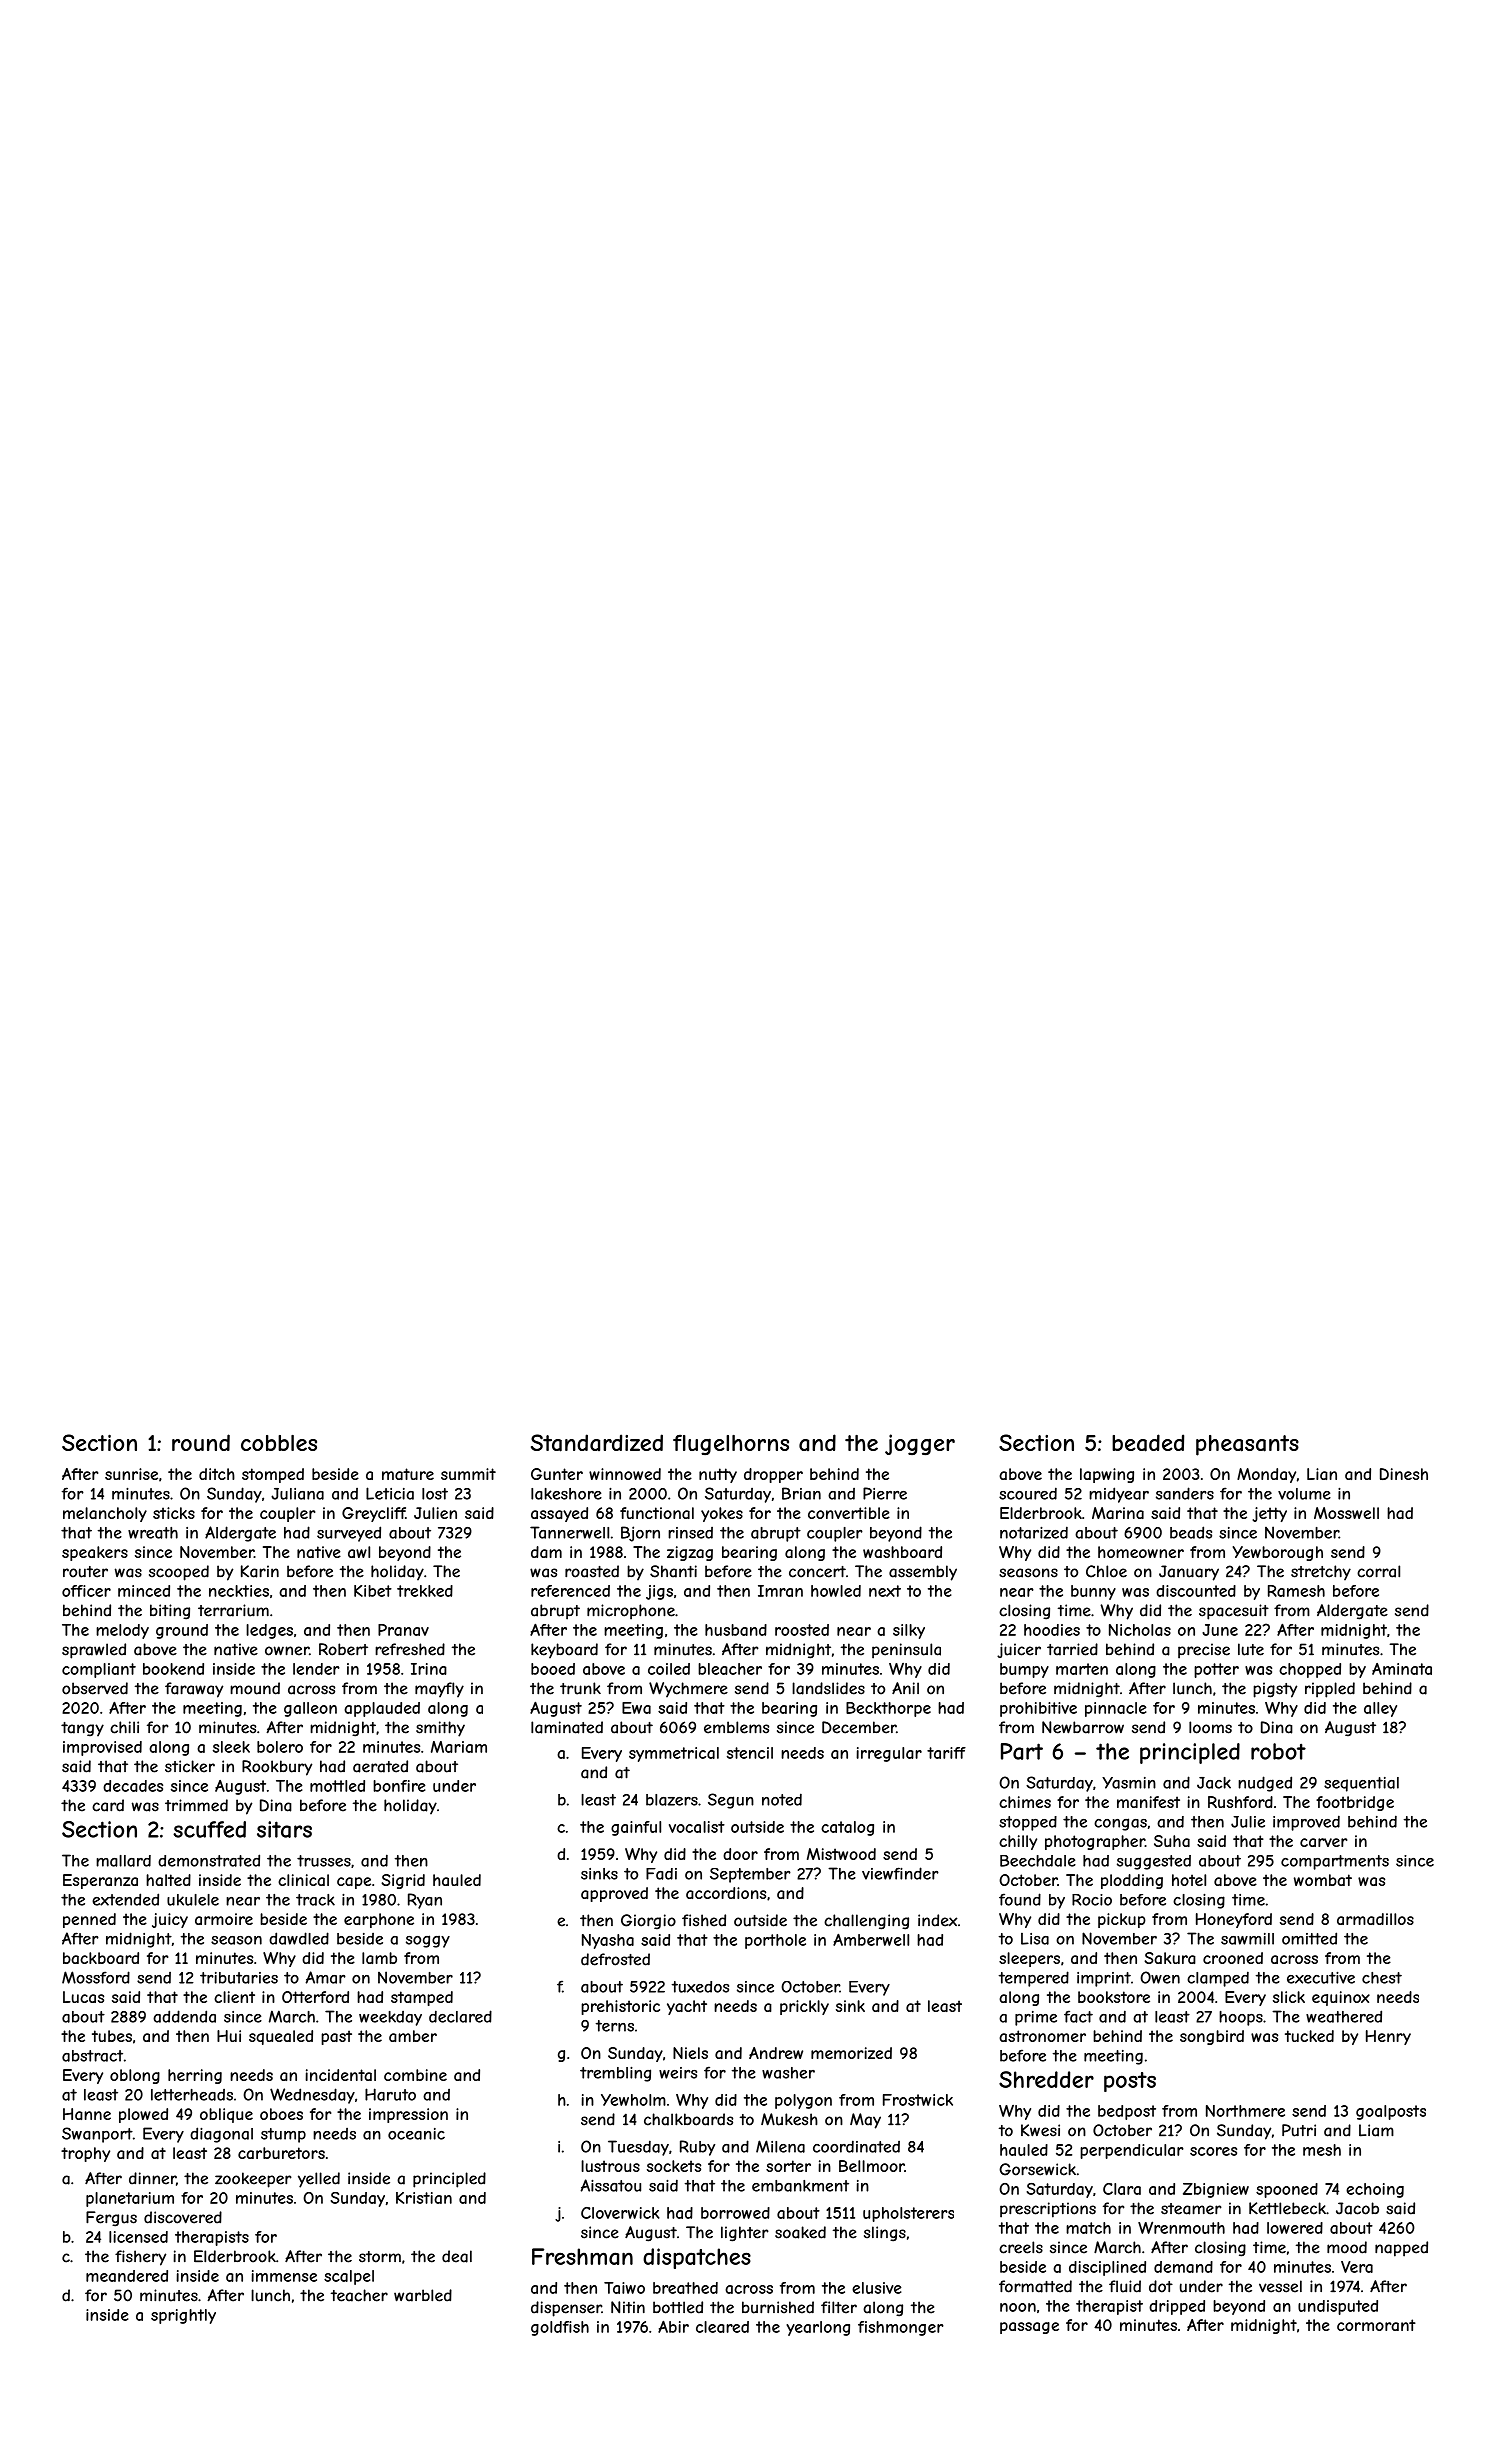 The width and height of the page is (1496, 2464). I want to click on licensed, so click(138, 2237).
